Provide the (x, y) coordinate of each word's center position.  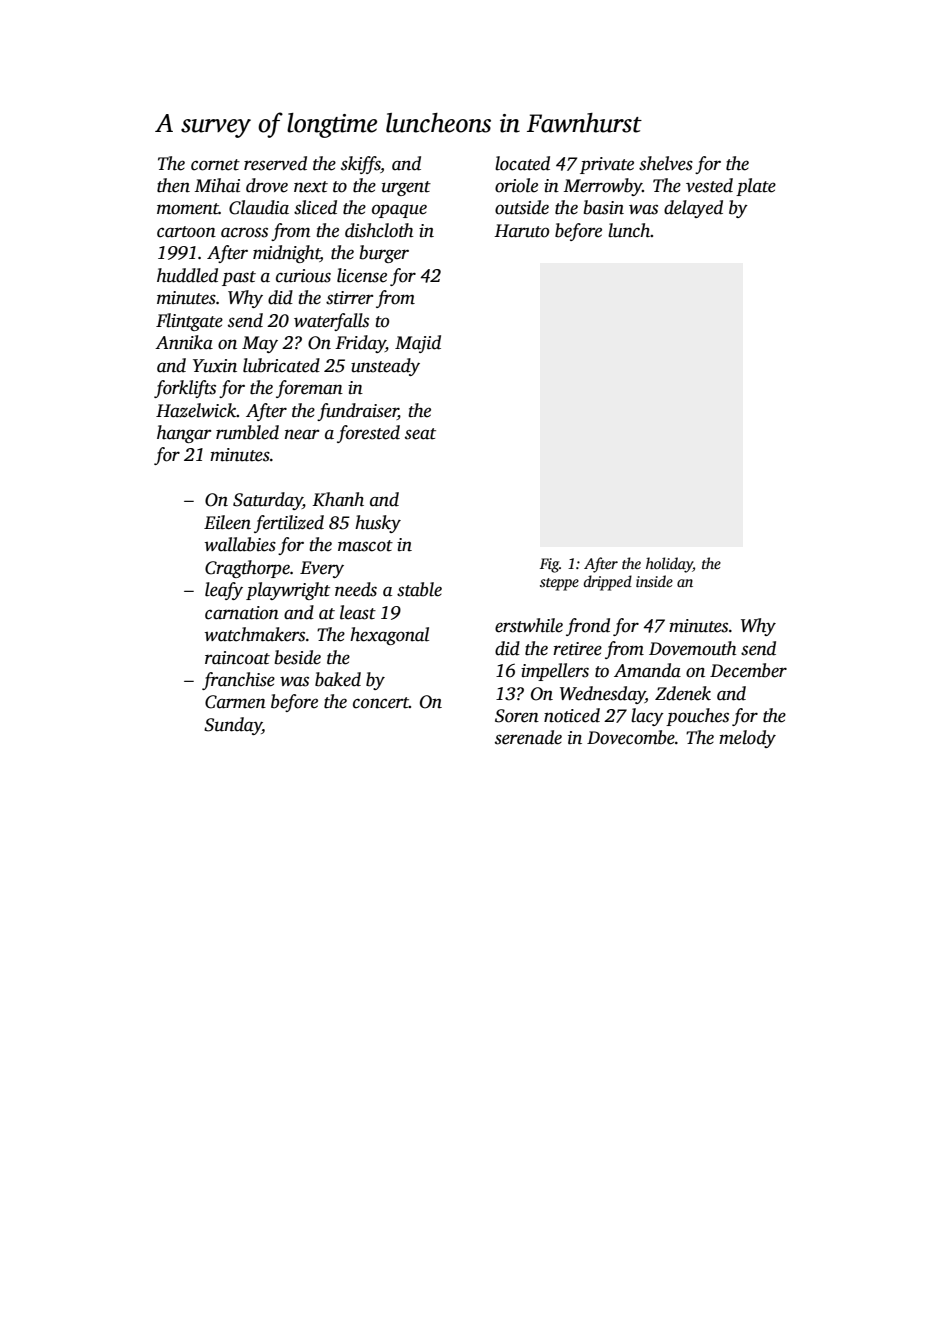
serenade (528, 737)
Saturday (268, 501)
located (522, 163)
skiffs (361, 165)
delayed (693, 209)
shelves (666, 163)
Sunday (233, 726)
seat (420, 434)
